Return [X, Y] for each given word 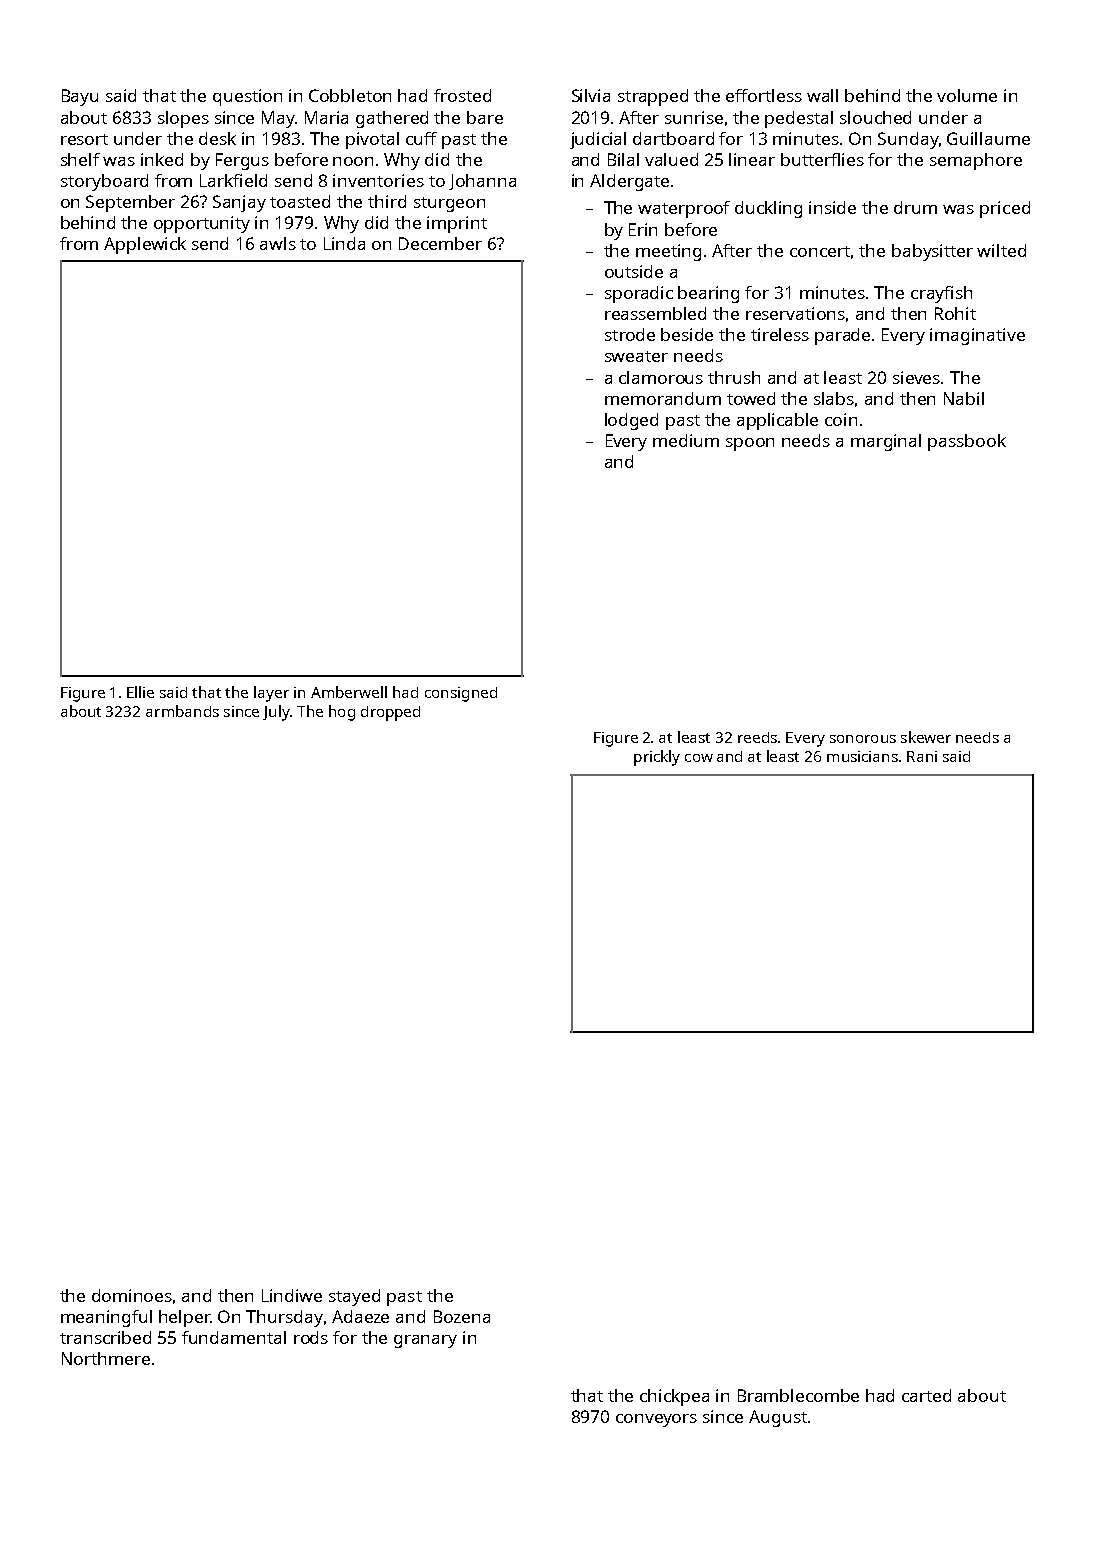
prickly [657, 758]
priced [1005, 209]
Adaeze [360, 1316]
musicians [862, 756]
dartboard [673, 138]
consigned [461, 694]
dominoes [132, 1295]
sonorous [863, 739]
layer [271, 694]
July [276, 713]
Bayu [80, 97]
